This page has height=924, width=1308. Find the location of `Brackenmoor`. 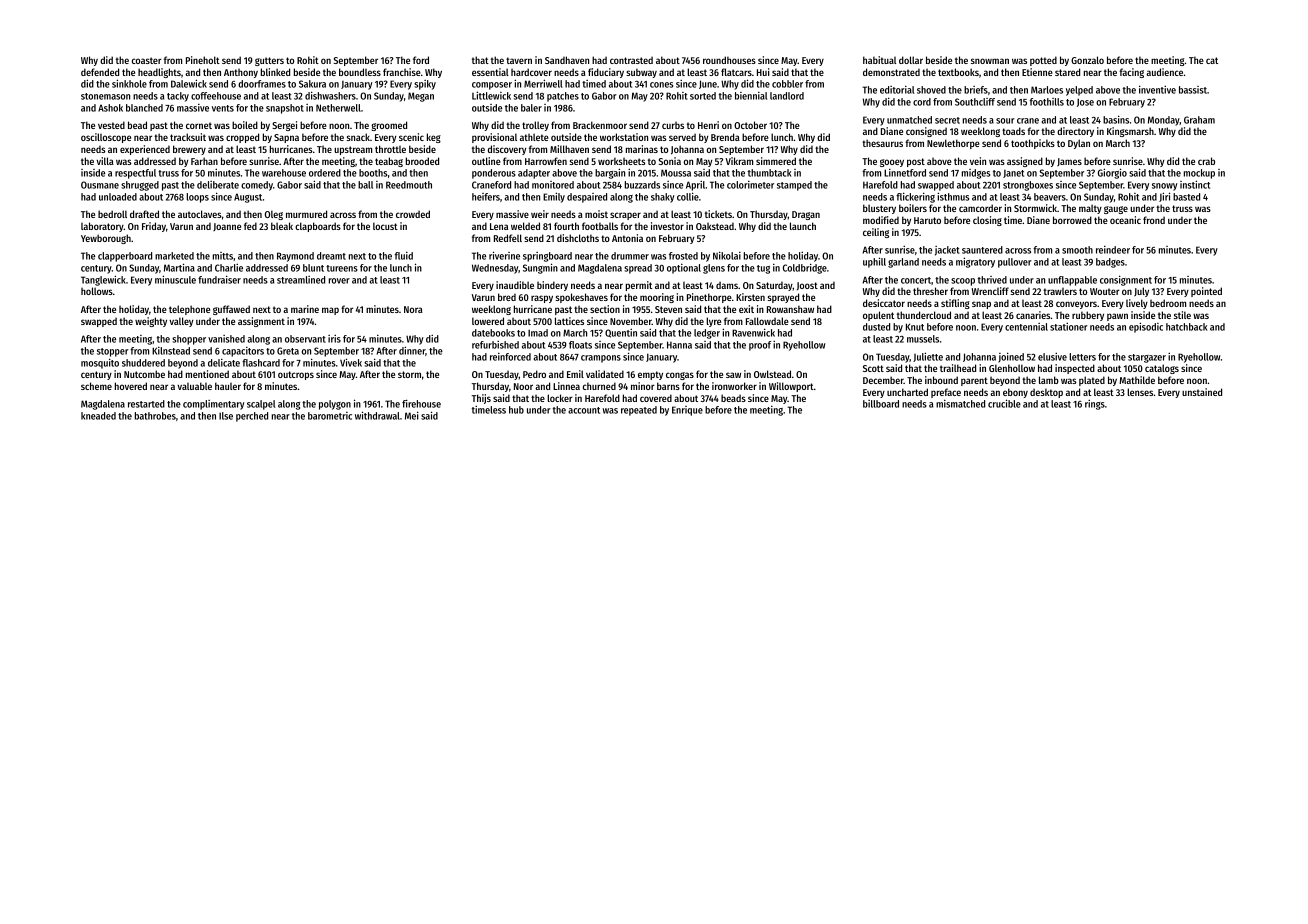

Brackenmoor is located at coordinates (600, 125).
